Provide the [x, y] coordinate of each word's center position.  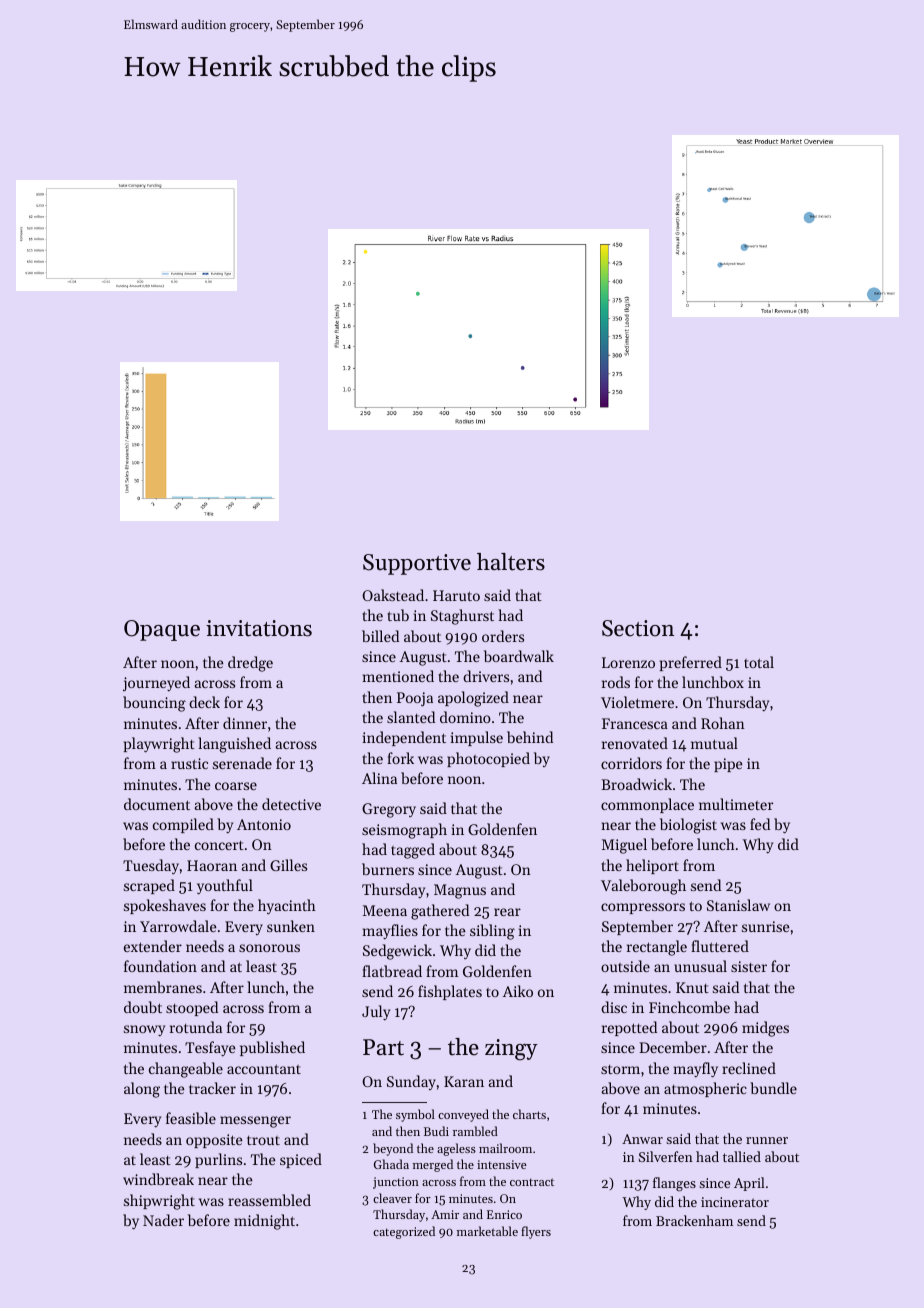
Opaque [162, 630]
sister [749, 966]
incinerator [735, 1202]
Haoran [212, 865]
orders [503, 636]
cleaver [392, 1198]
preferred [691, 663]
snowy [144, 1031]
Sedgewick [397, 952]
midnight [264, 1222]
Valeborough [643, 887]
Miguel [624, 846]
